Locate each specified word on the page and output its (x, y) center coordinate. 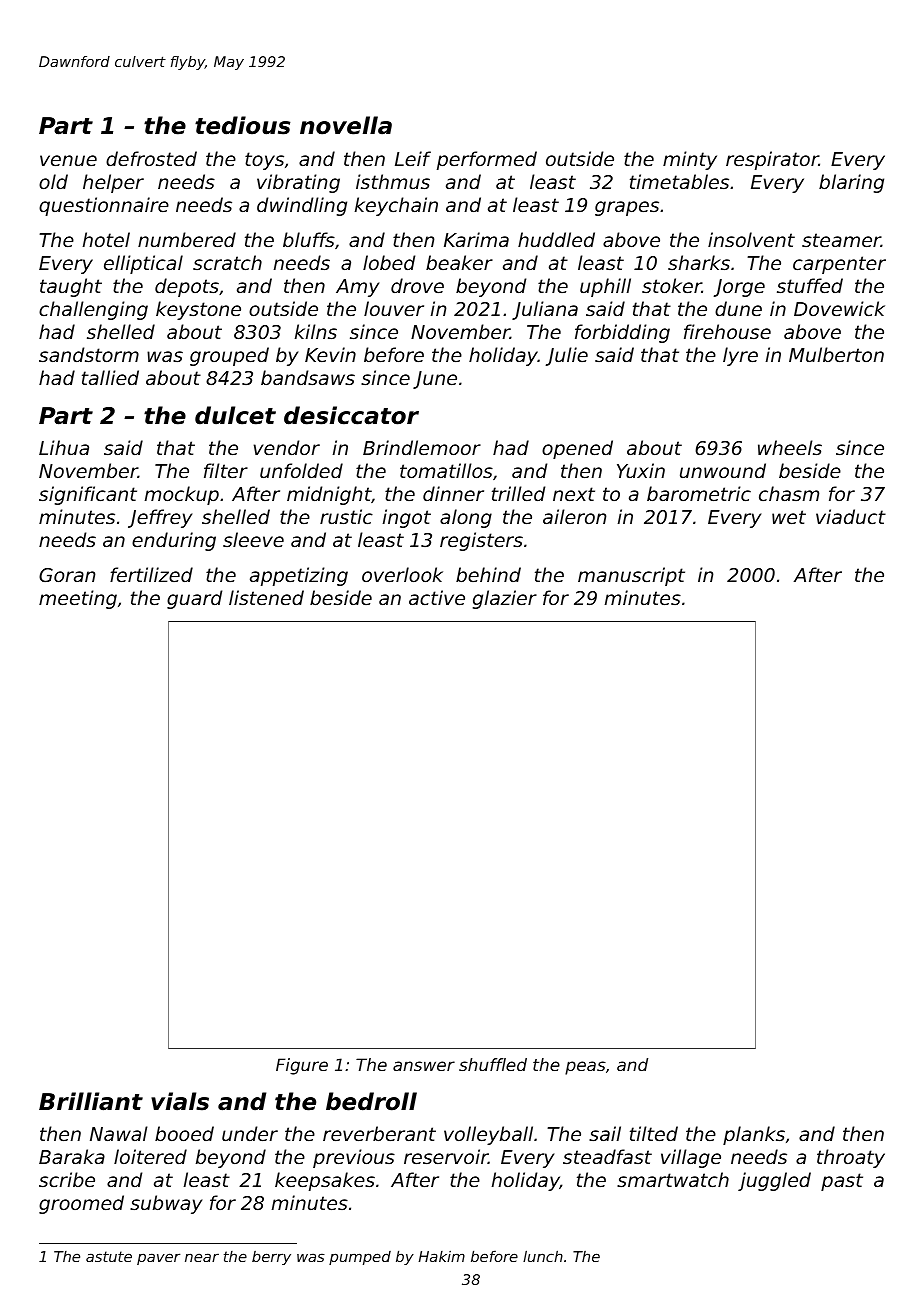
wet (789, 517)
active (437, 597)
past (842, 1182)
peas (585, 1068)
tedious (242, 125)
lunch (543, 1256)
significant (88, 495)
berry (271, 1258)
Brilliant (91, 1101)
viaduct (851, 516)
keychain (396, 206)
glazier (505, 599)
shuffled (493, 1064)
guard (194, 599)
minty (690, 160)
